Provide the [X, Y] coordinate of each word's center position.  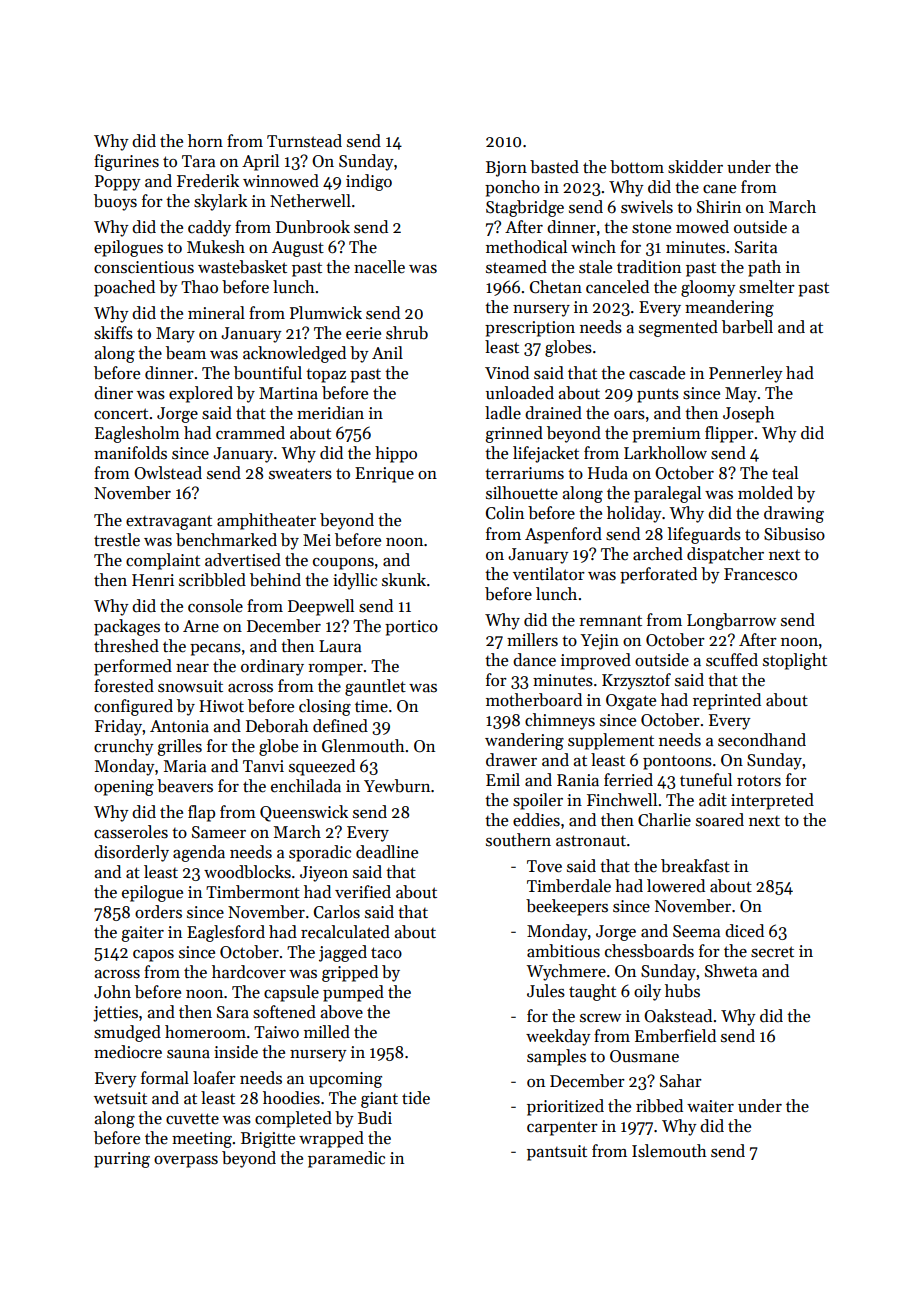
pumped [353, 993]
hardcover [249, 972]
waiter [710, 1106]
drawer [511, 760]
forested [124, 686]
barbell [747, 327]
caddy [209, 228]
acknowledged [294, 354]
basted [554, 167]
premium [666, 435]
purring [122, 1160]
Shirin [719, 206]
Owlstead [168, 473]
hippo [396, 454]
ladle [503, 413]
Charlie [664, 820]
